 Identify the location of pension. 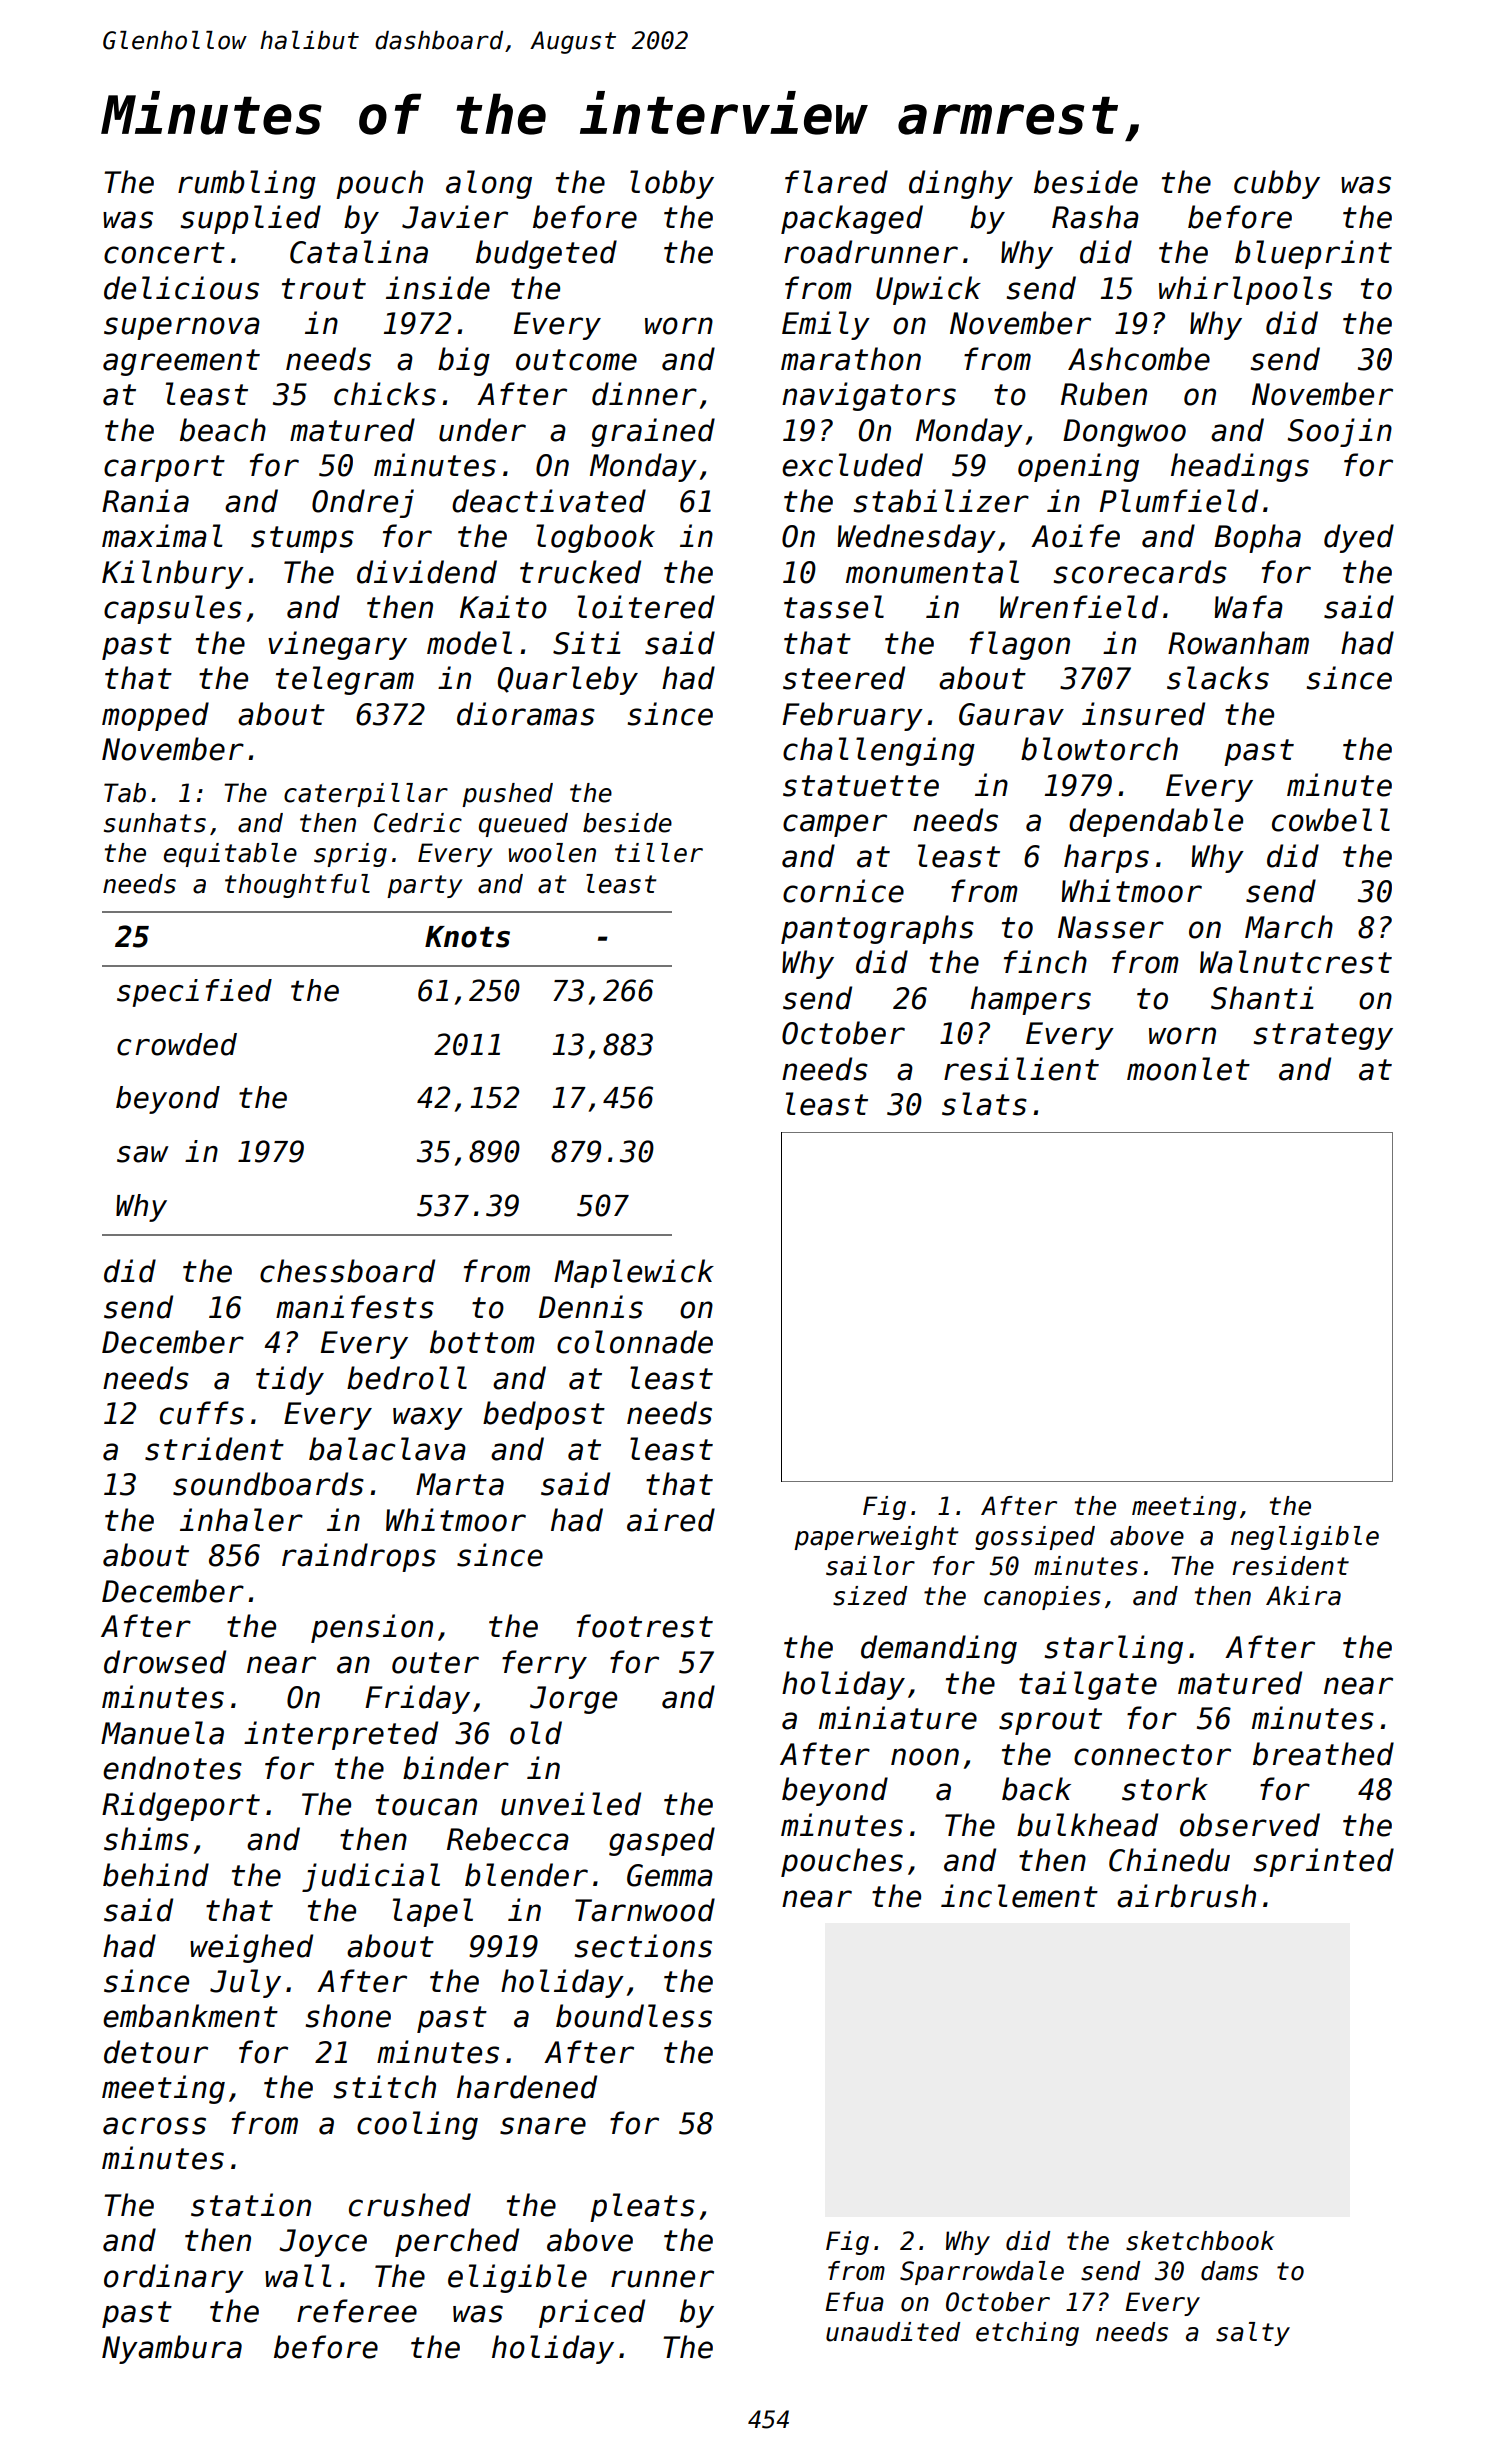
(372, 1628).
